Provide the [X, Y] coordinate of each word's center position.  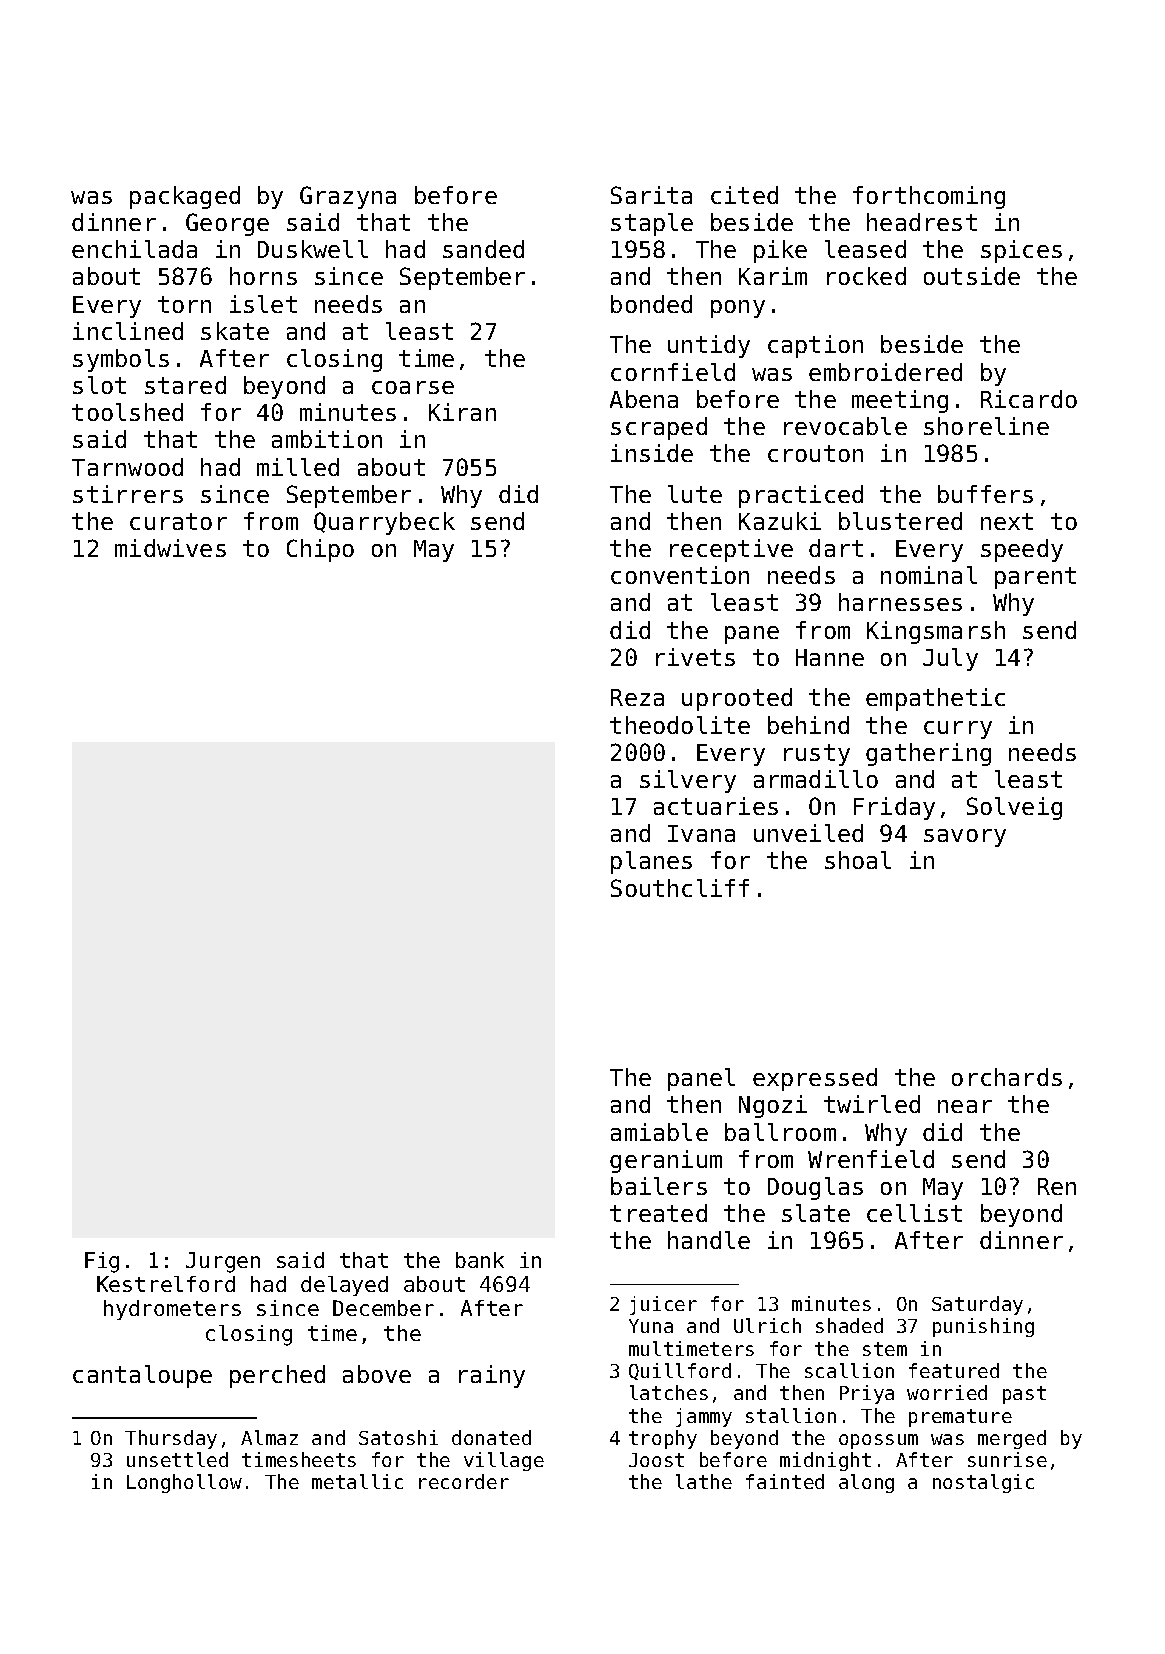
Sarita [651, 195]
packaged [185, 197]
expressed [815, 1079]
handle [709, 1240]
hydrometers [172, 1310]
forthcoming [929, 197]
